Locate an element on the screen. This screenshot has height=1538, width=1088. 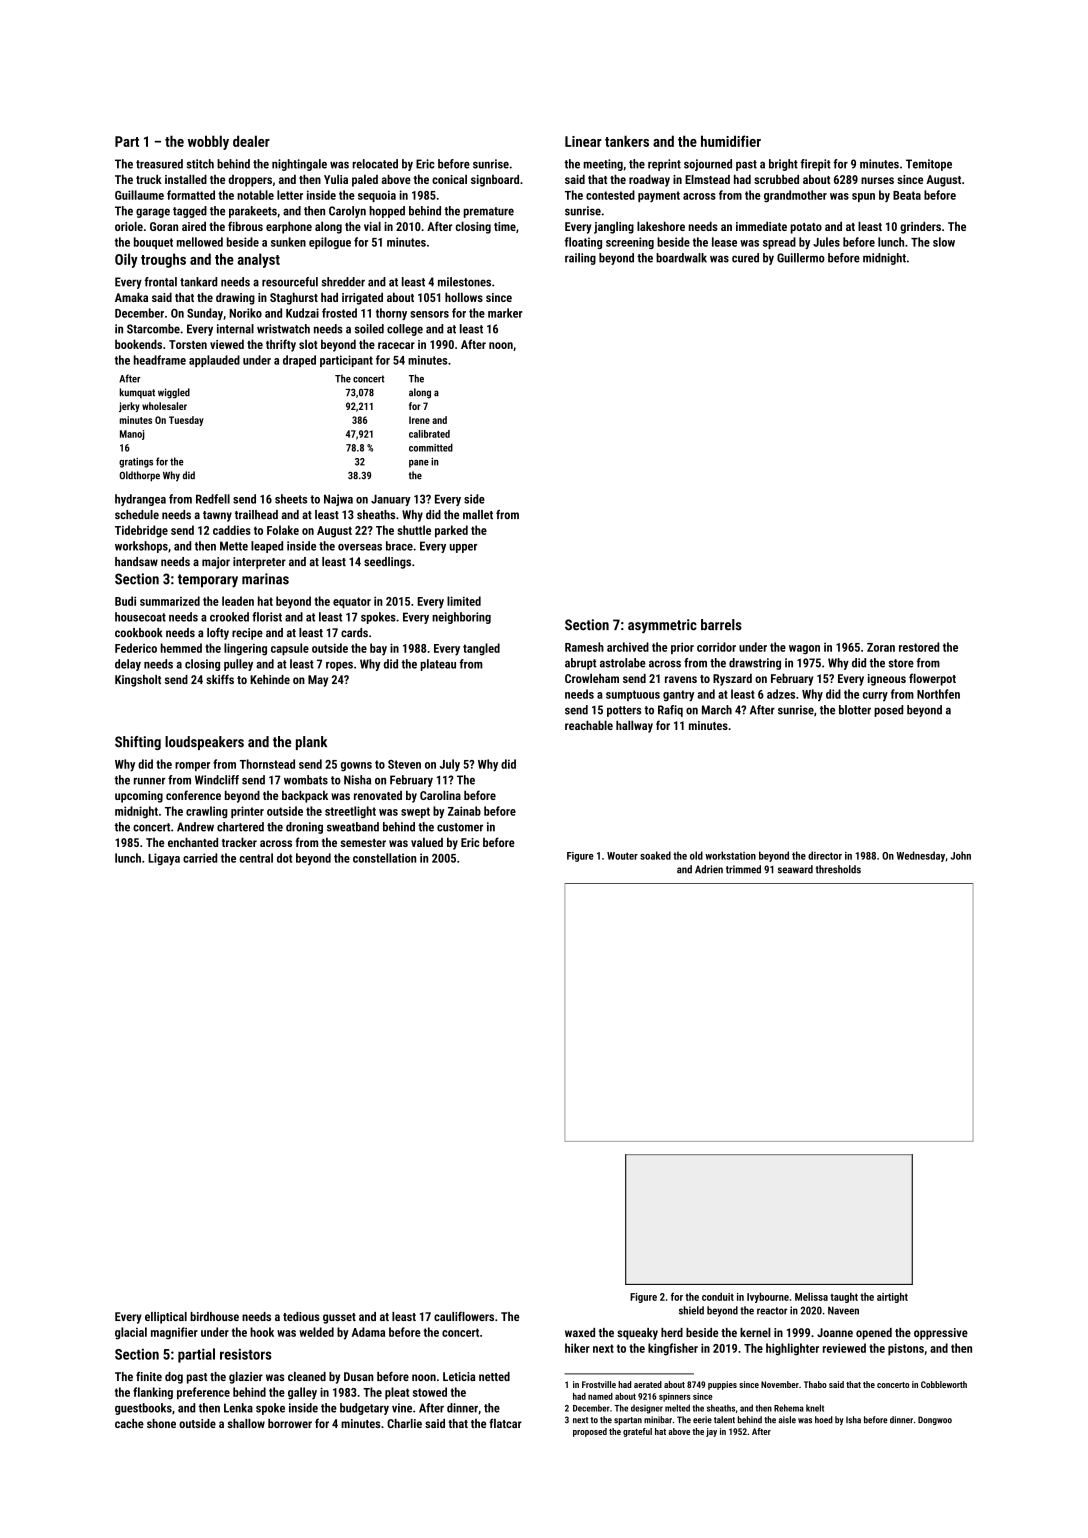
slow is located at coordinates (944, 242).
